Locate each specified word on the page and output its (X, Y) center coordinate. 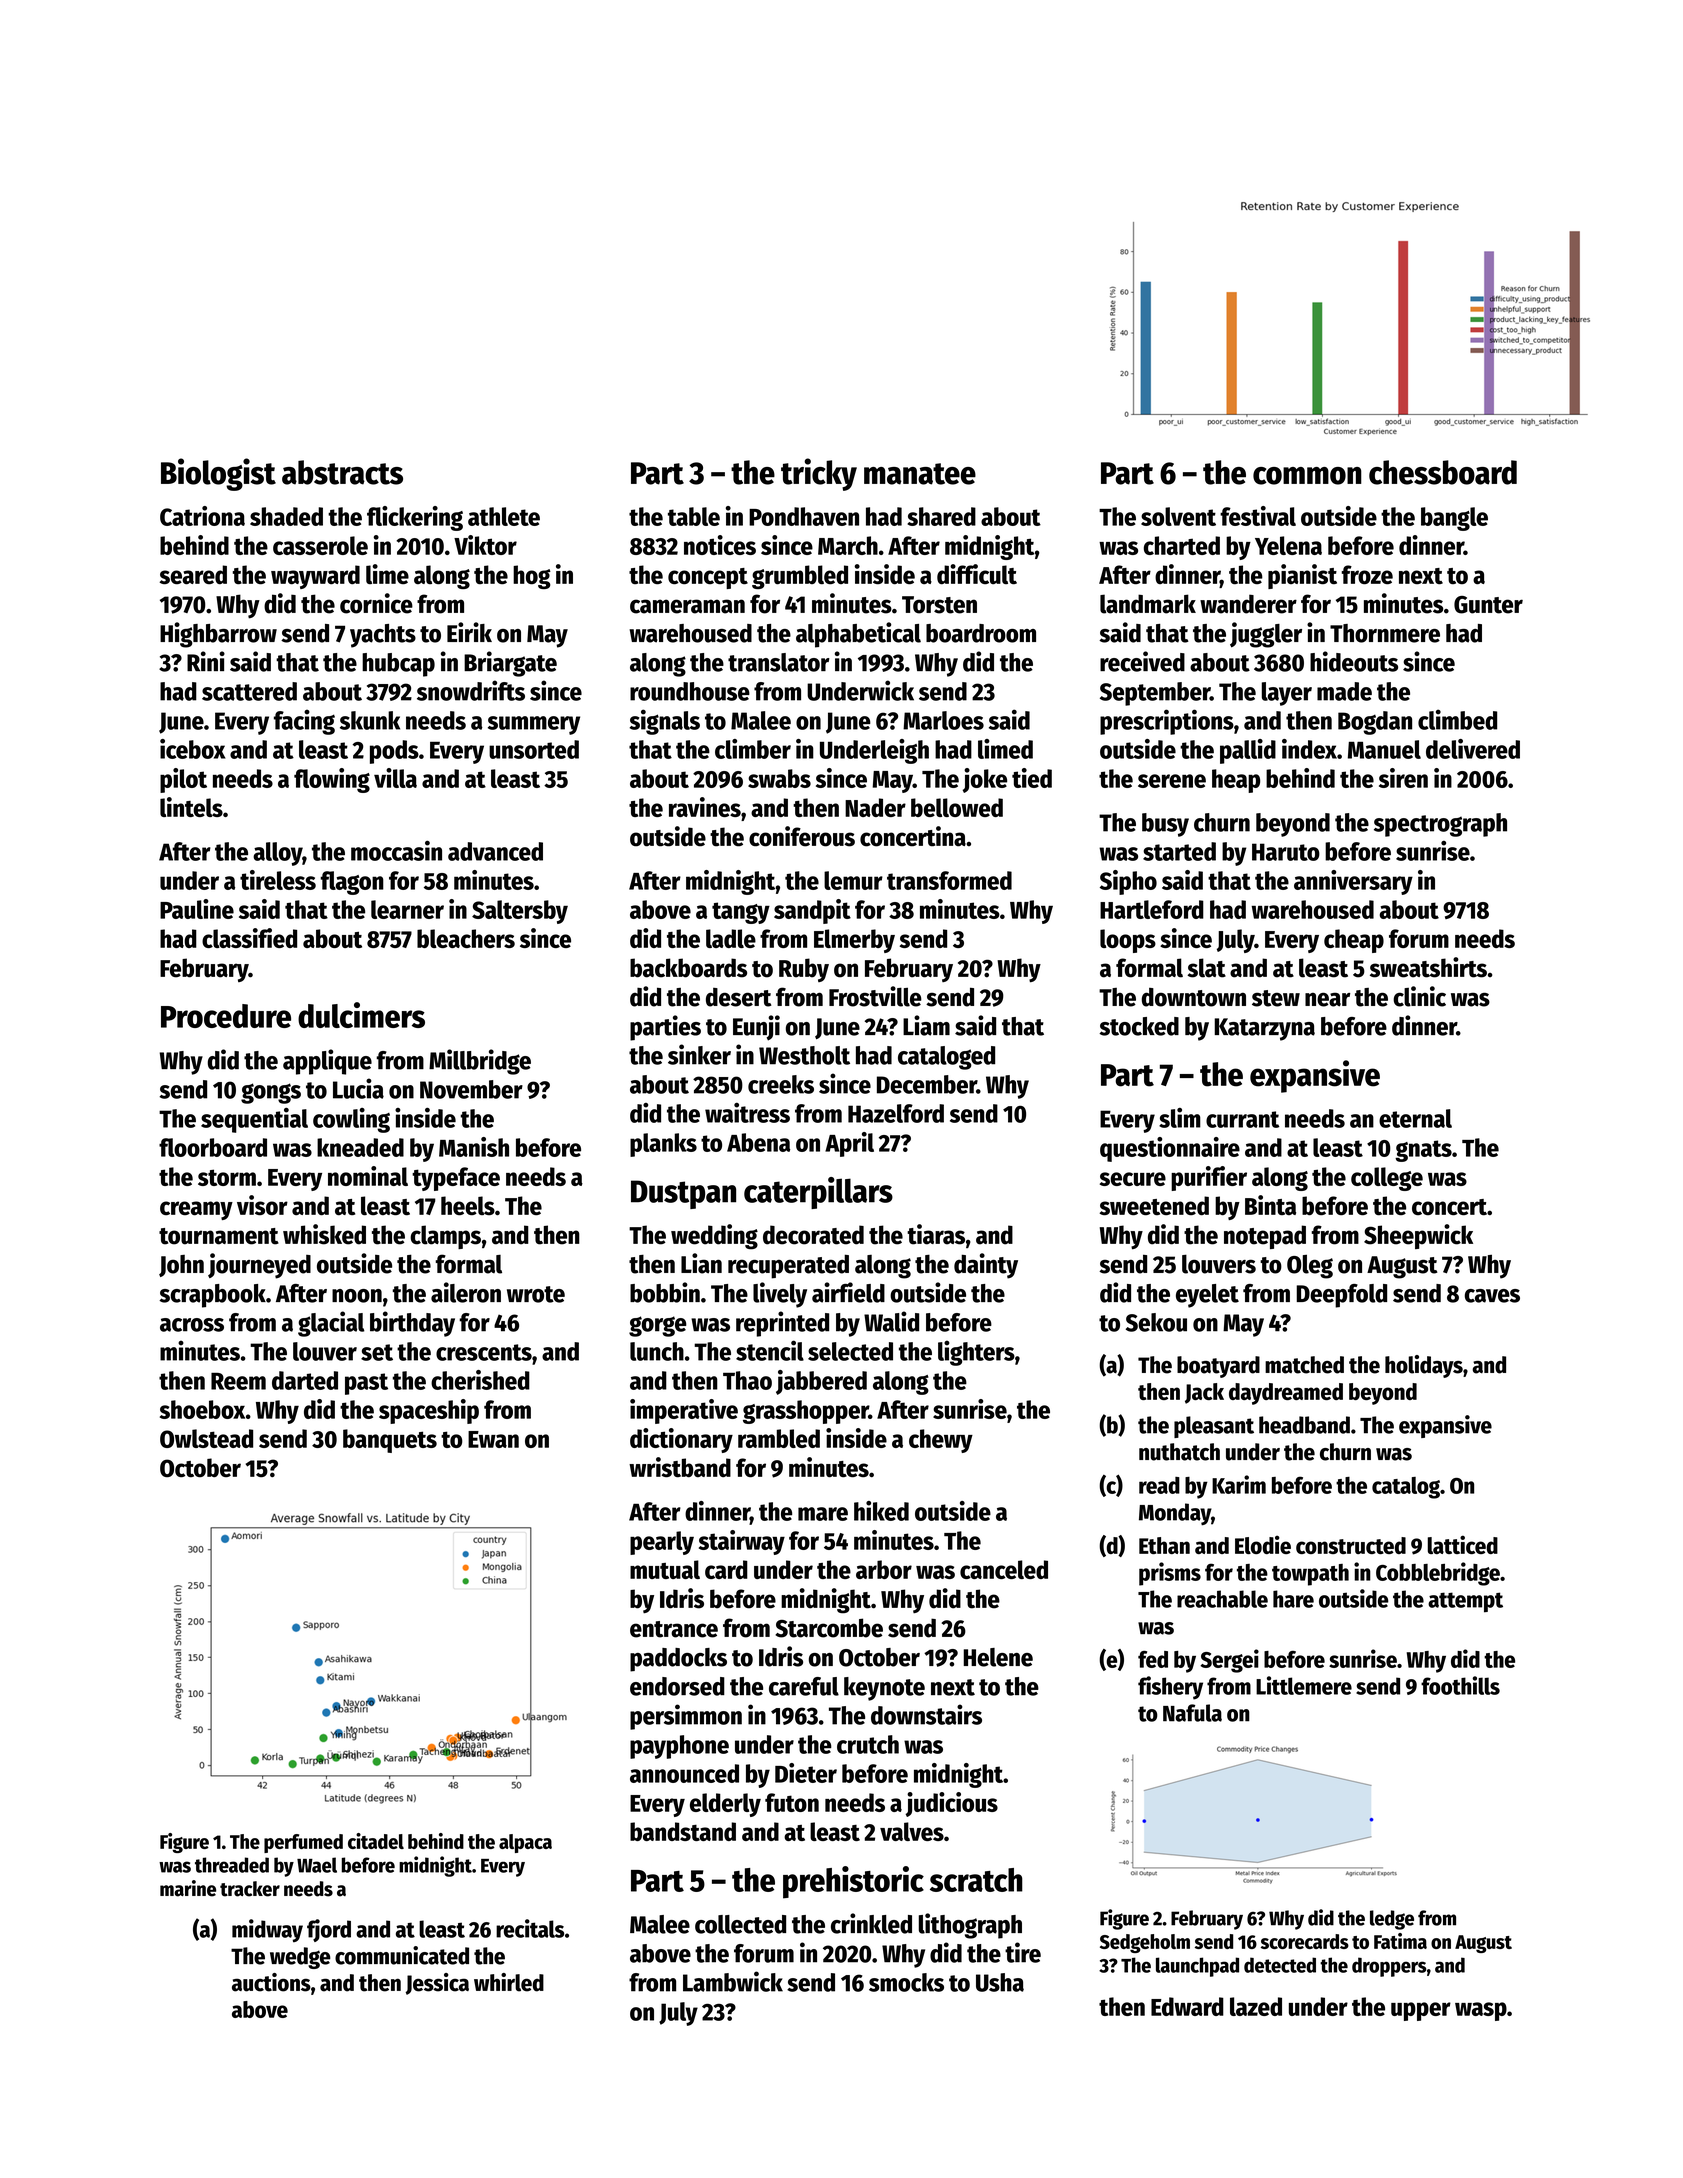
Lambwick (733, 1981)
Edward (1187, 2006)
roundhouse (690, 691)
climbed (1457, 719)
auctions (271, 1982)
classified (249, 938)
